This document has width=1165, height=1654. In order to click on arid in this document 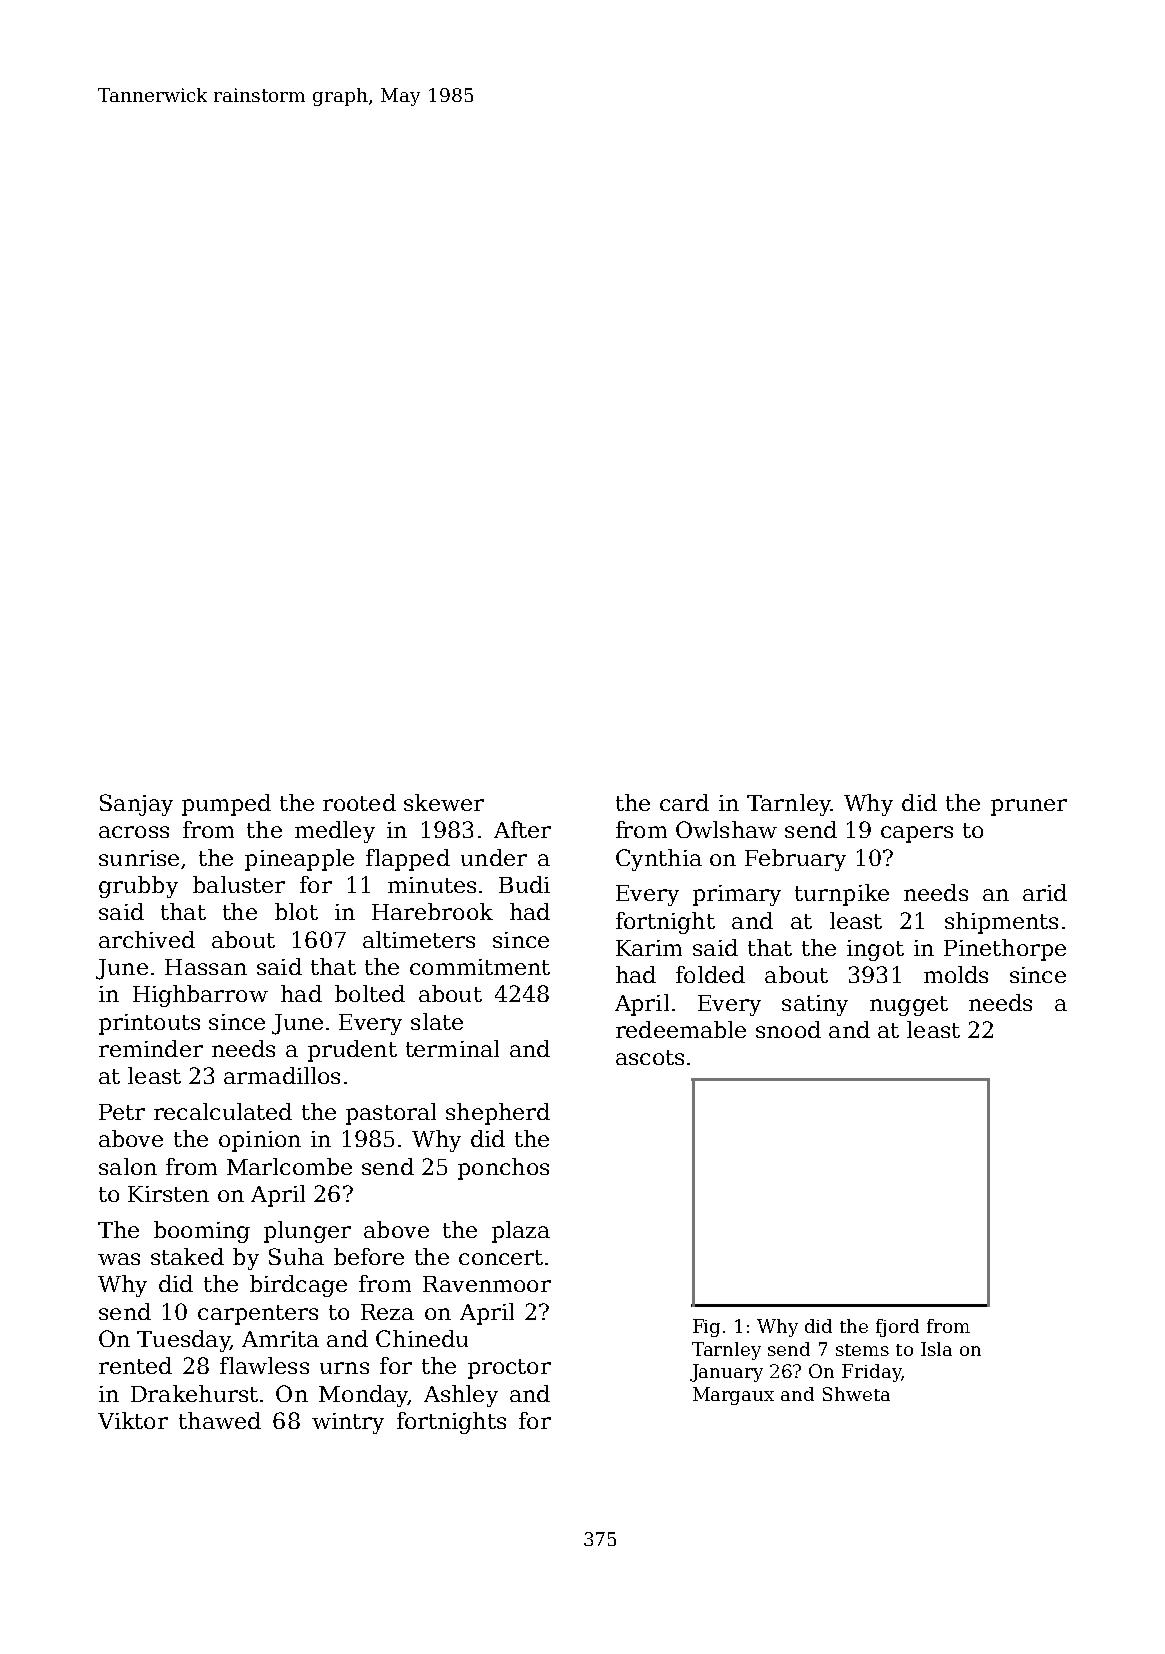, I will do `click(1045, 892)`.
